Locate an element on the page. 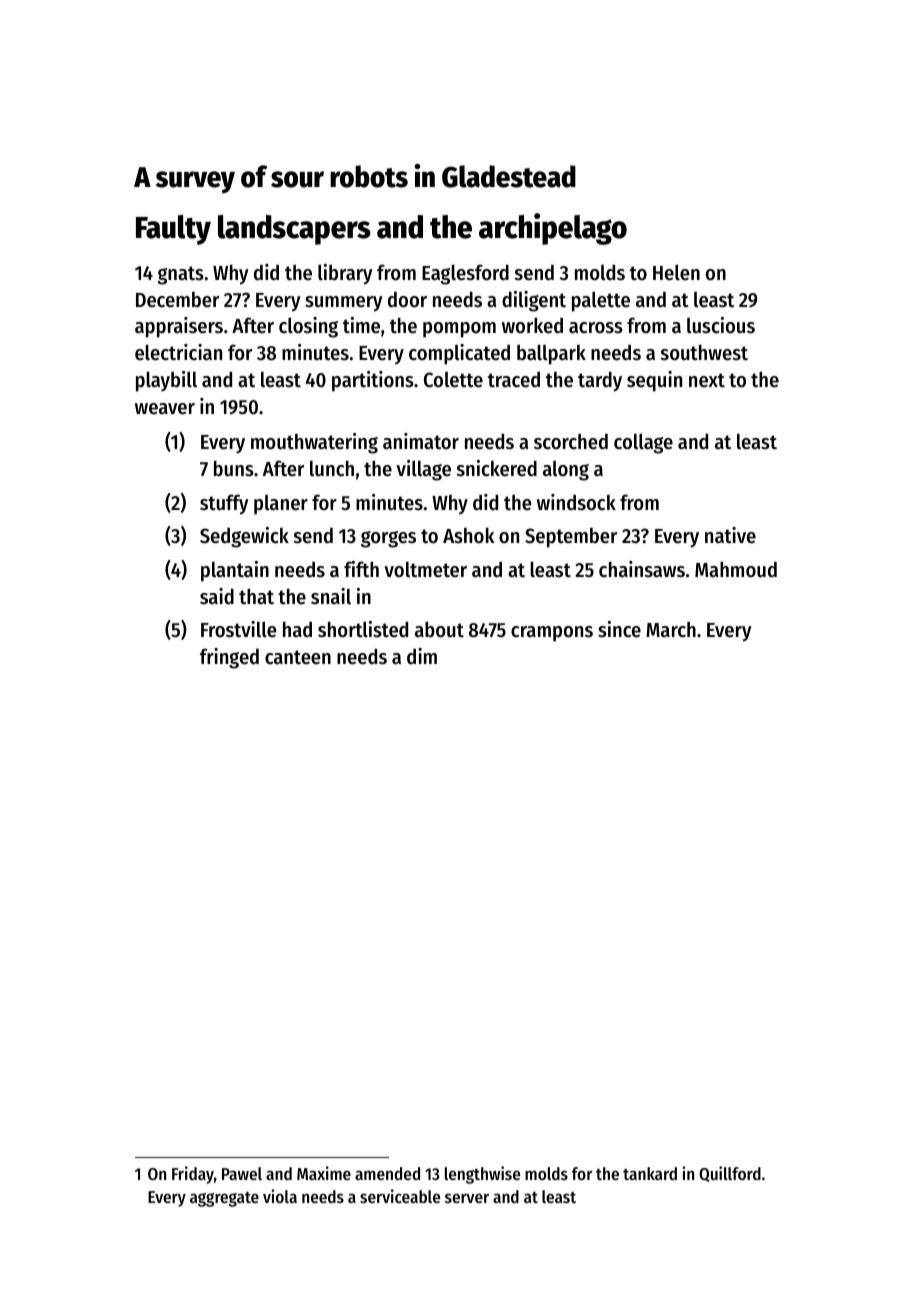  aggregate is located at coordinates (224, 1199).
